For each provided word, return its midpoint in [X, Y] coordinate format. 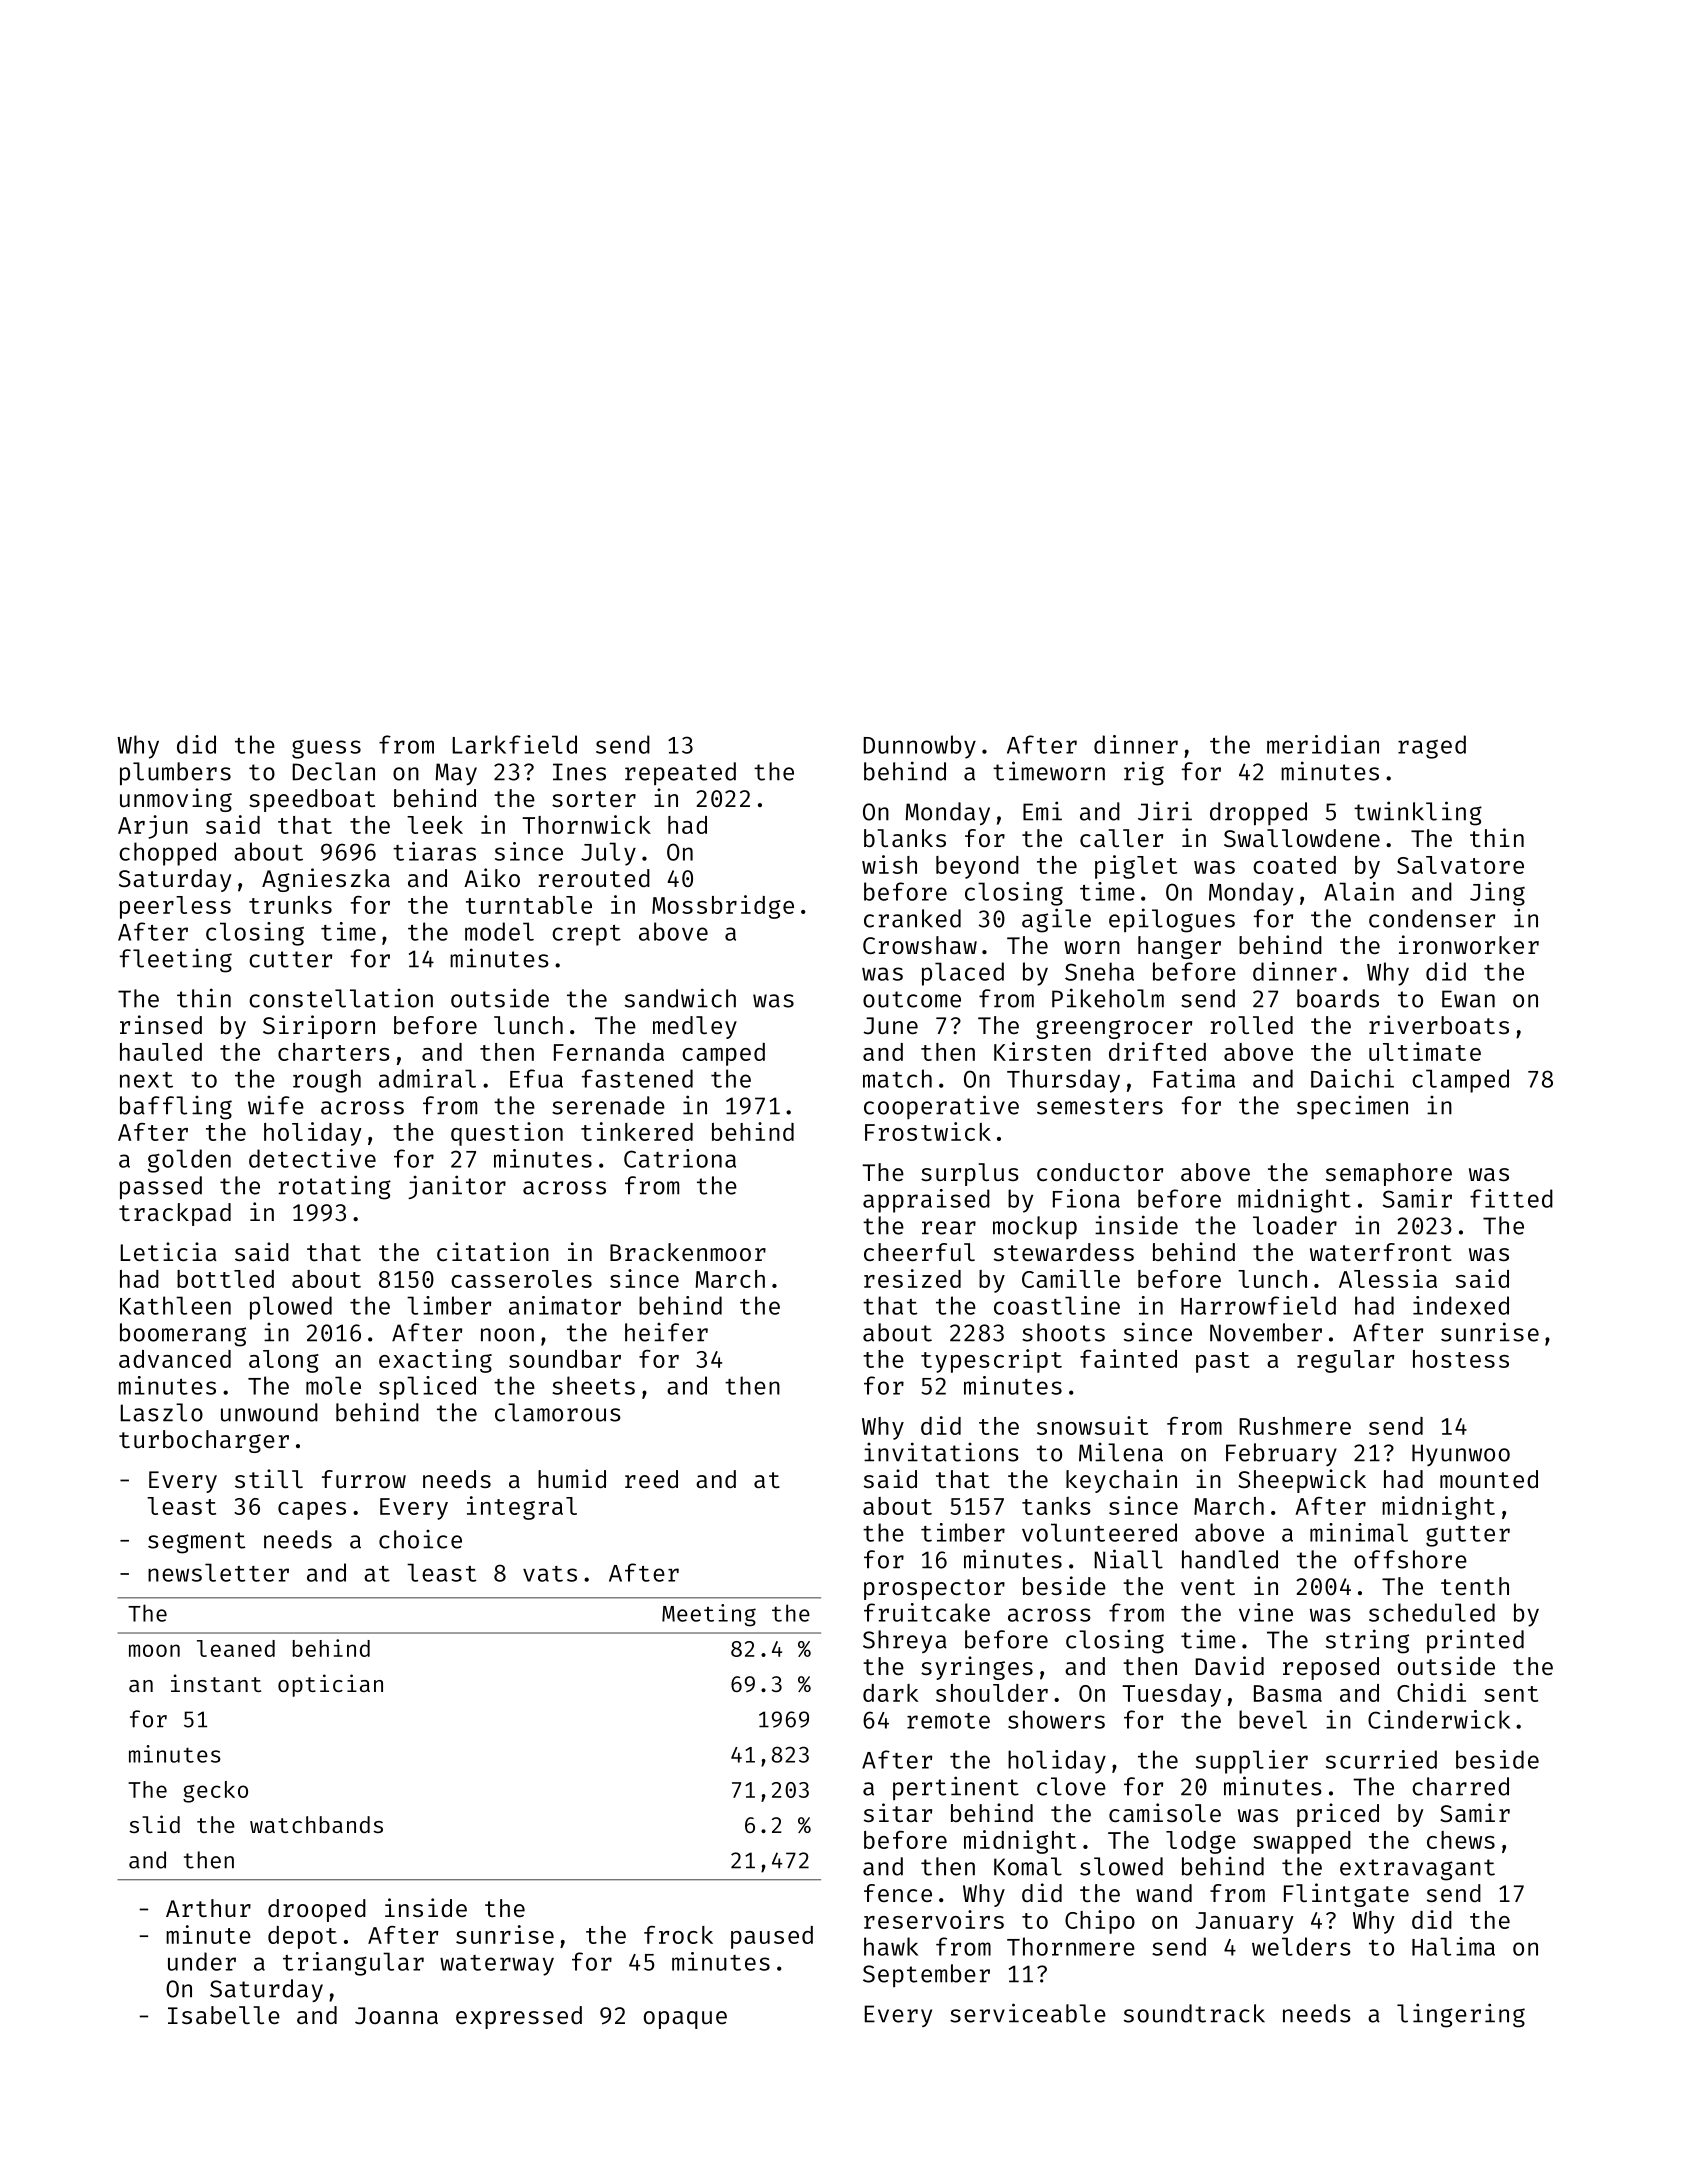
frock [678, 1935]
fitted [1511, 1198]
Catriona [680, 1158]
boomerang [183, 1335]
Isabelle [224, 2015]
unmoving [176, 800]
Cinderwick [1439, 1719]
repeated [680, 773]
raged [1432, 747]
